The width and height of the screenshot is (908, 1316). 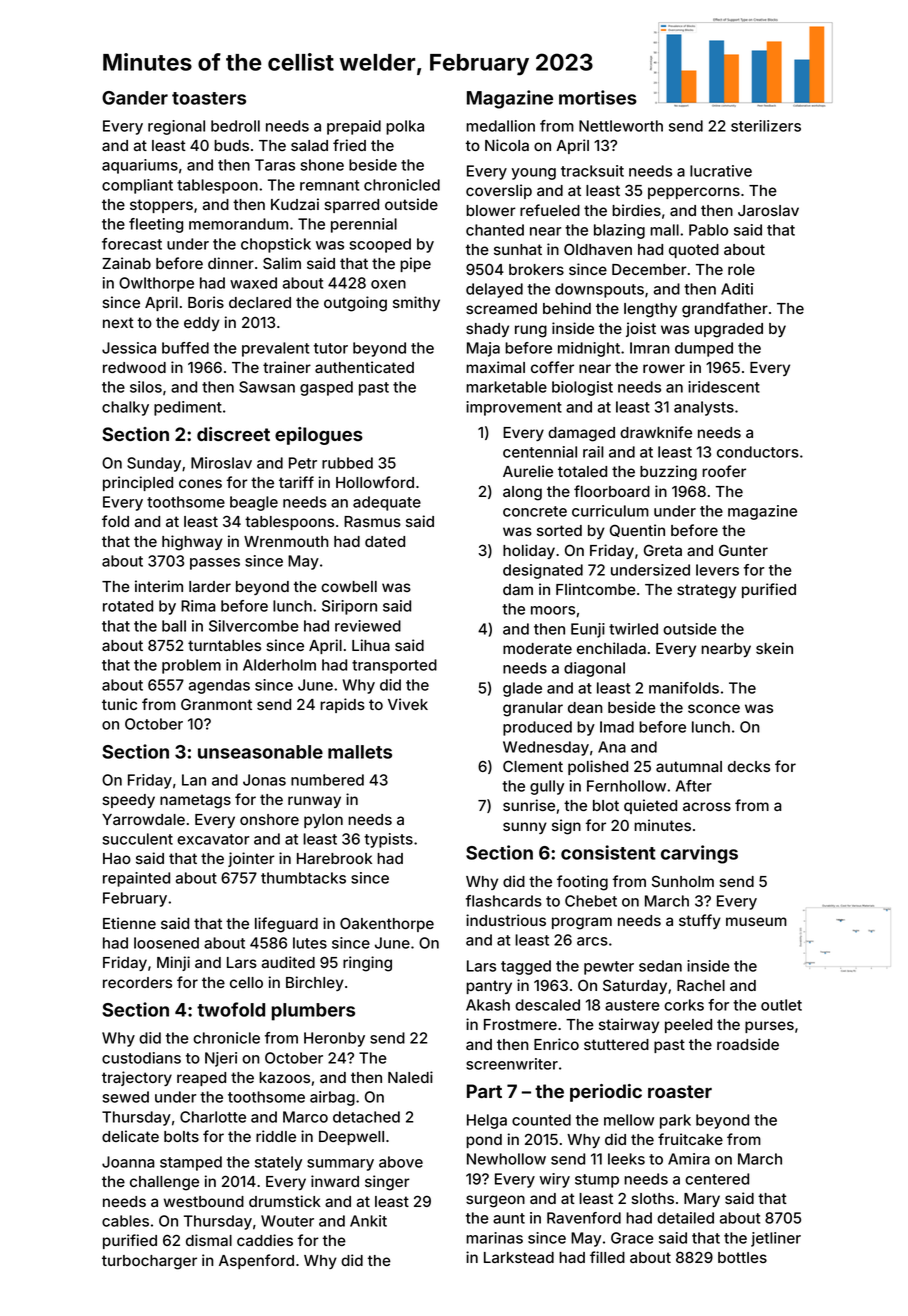 I want to click on declared, so click(x=260, y=302).
